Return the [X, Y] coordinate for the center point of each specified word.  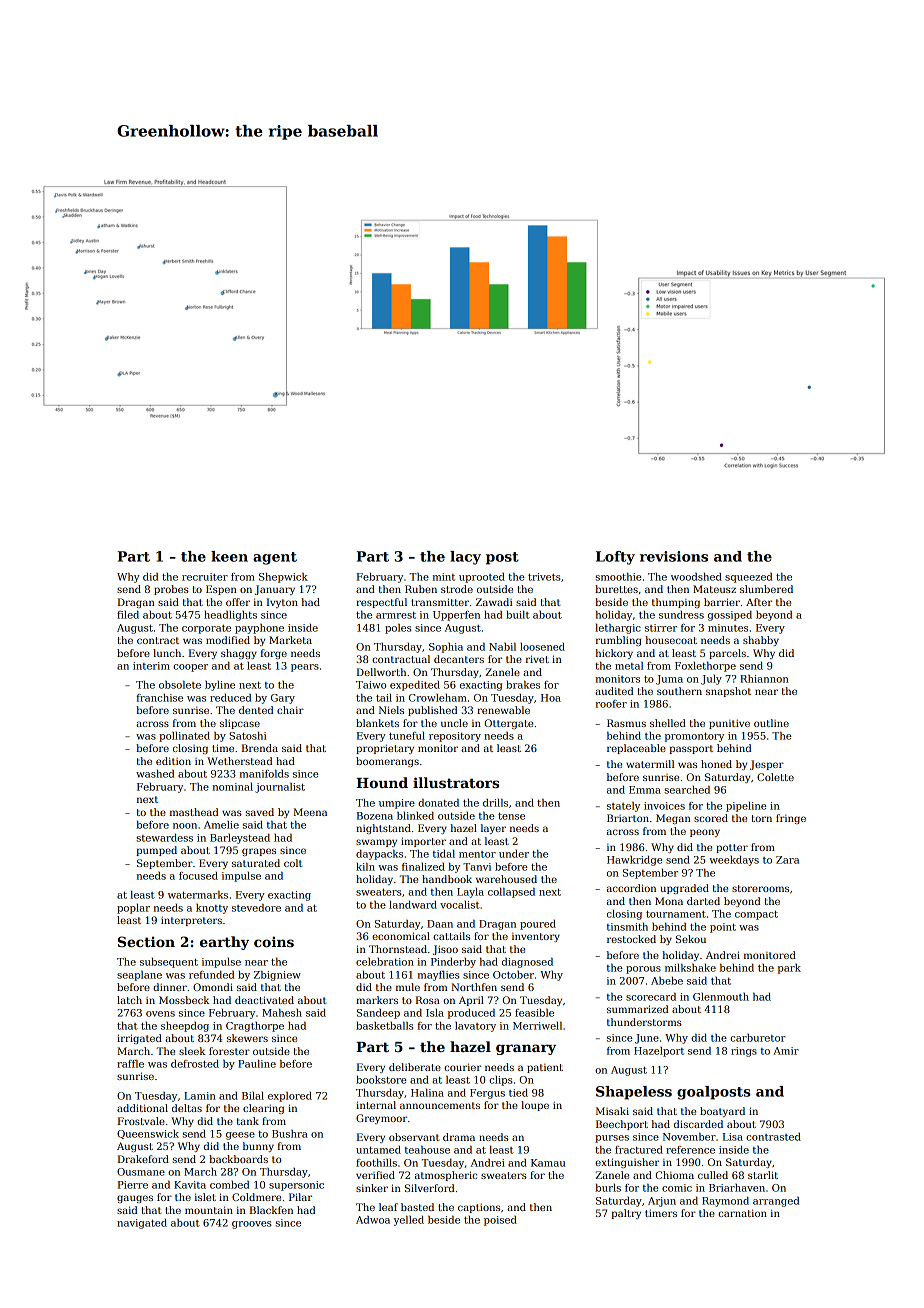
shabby [761, 641]
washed [155, 774]
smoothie [618, 576]
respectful [381, 603]
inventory [536, 937]
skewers [247, 1038]
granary [526, 1049]
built [518, 614]
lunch [167, 653]
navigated [142, 1224]
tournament [676, 914]
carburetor [758, 1038]
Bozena [375, 816]
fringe [791, 819]
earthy [224, 943]
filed [128, 614]
